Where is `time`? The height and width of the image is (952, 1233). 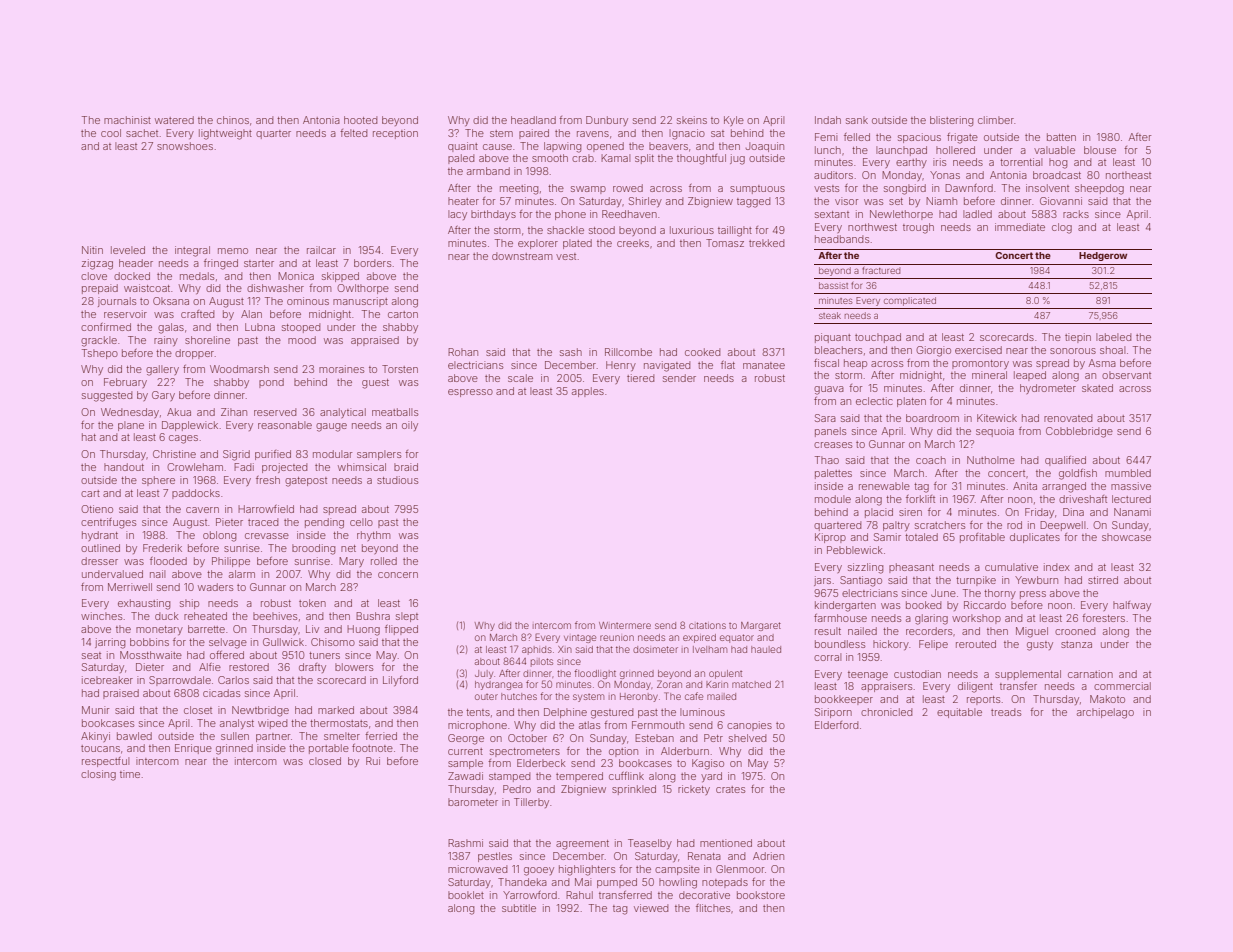 time is located at coordinates (130, 774).
